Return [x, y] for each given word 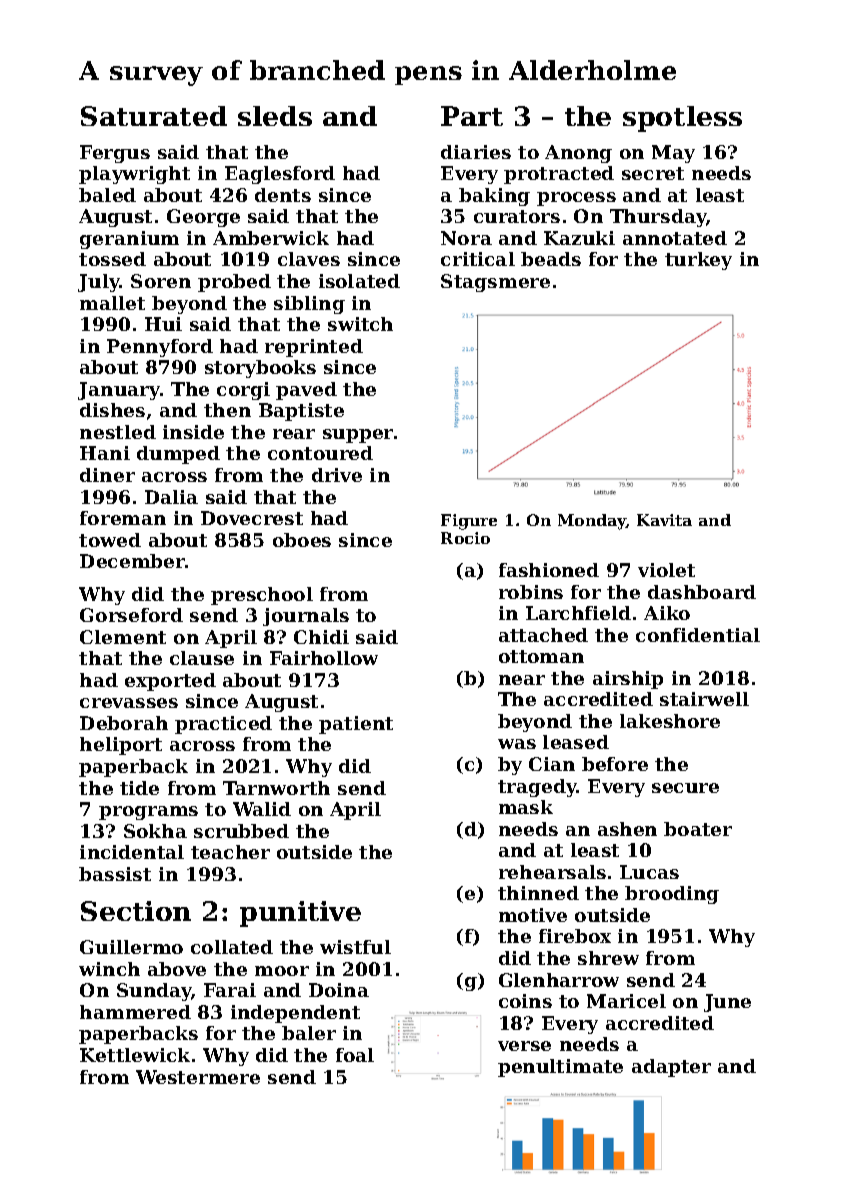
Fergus [115, 154]
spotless [682, 119]
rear [294, 434]
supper [358, 436]
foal [355, 1055]
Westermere [198, 1077]
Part [472, 116]
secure [685, 788]
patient [356, 725]
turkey [698, 261]
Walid [262, 809]
